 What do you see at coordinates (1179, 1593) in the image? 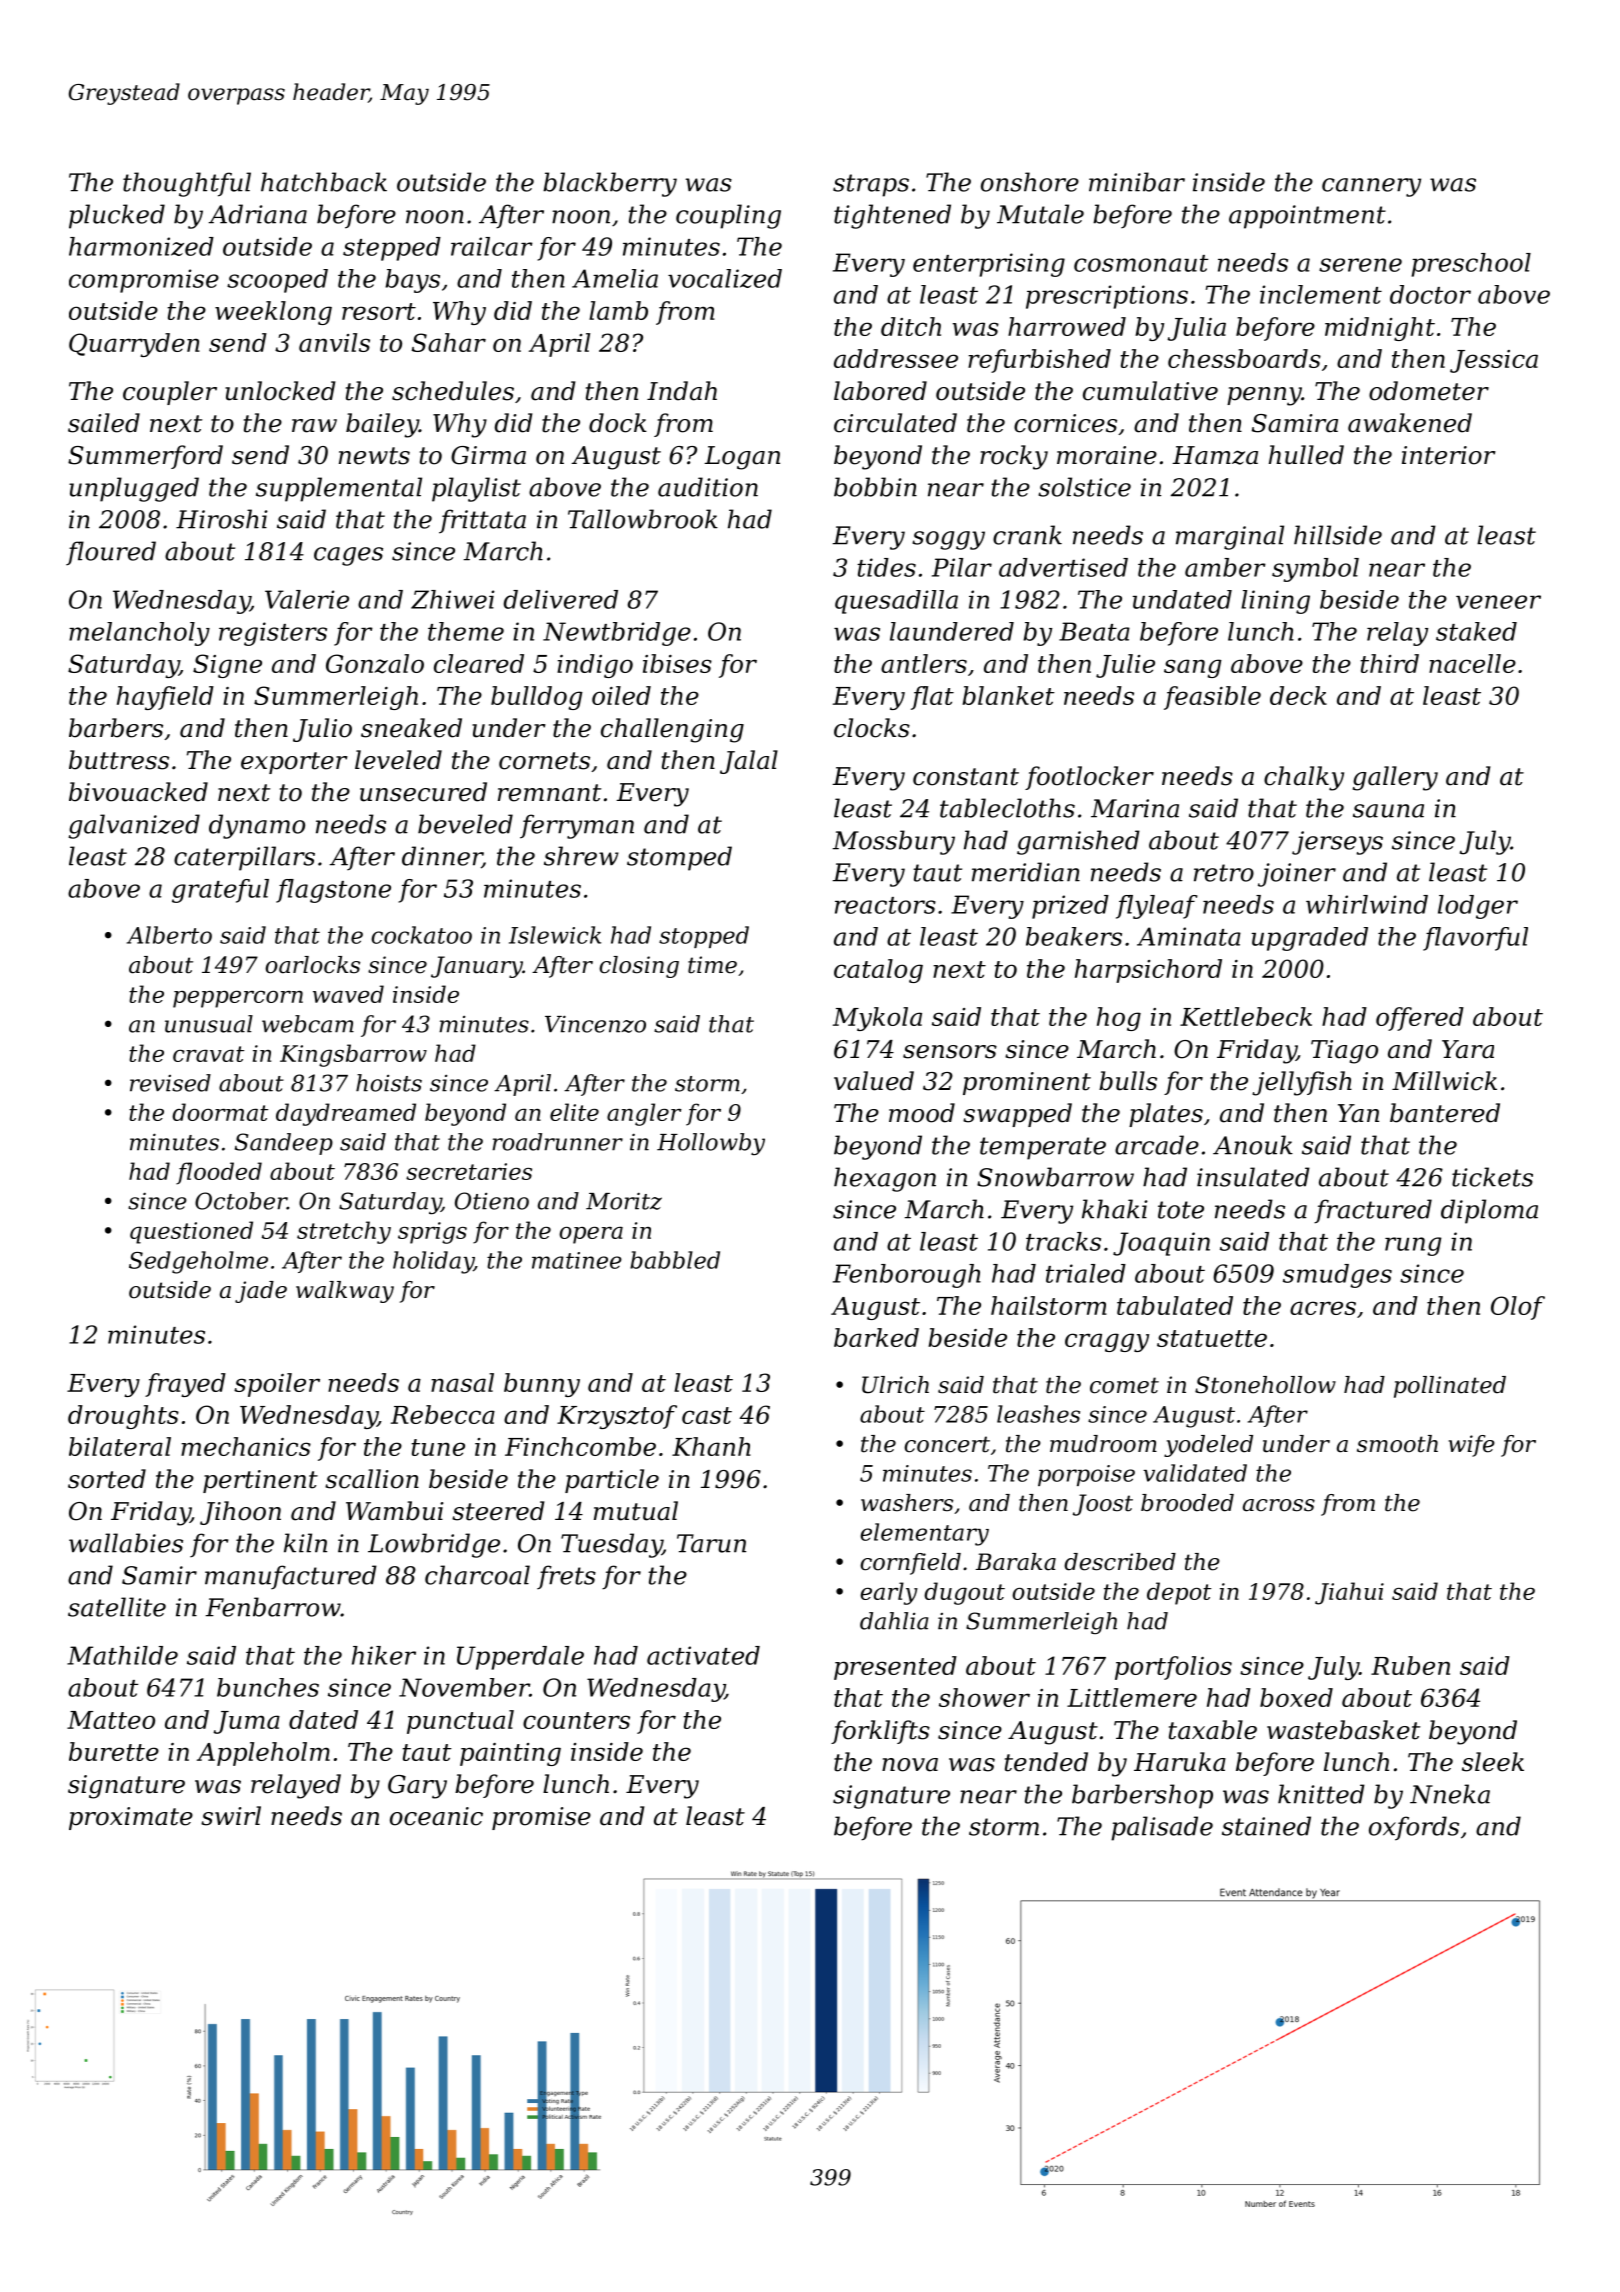
I see `depot` at bounding box center [1179, 1593].
